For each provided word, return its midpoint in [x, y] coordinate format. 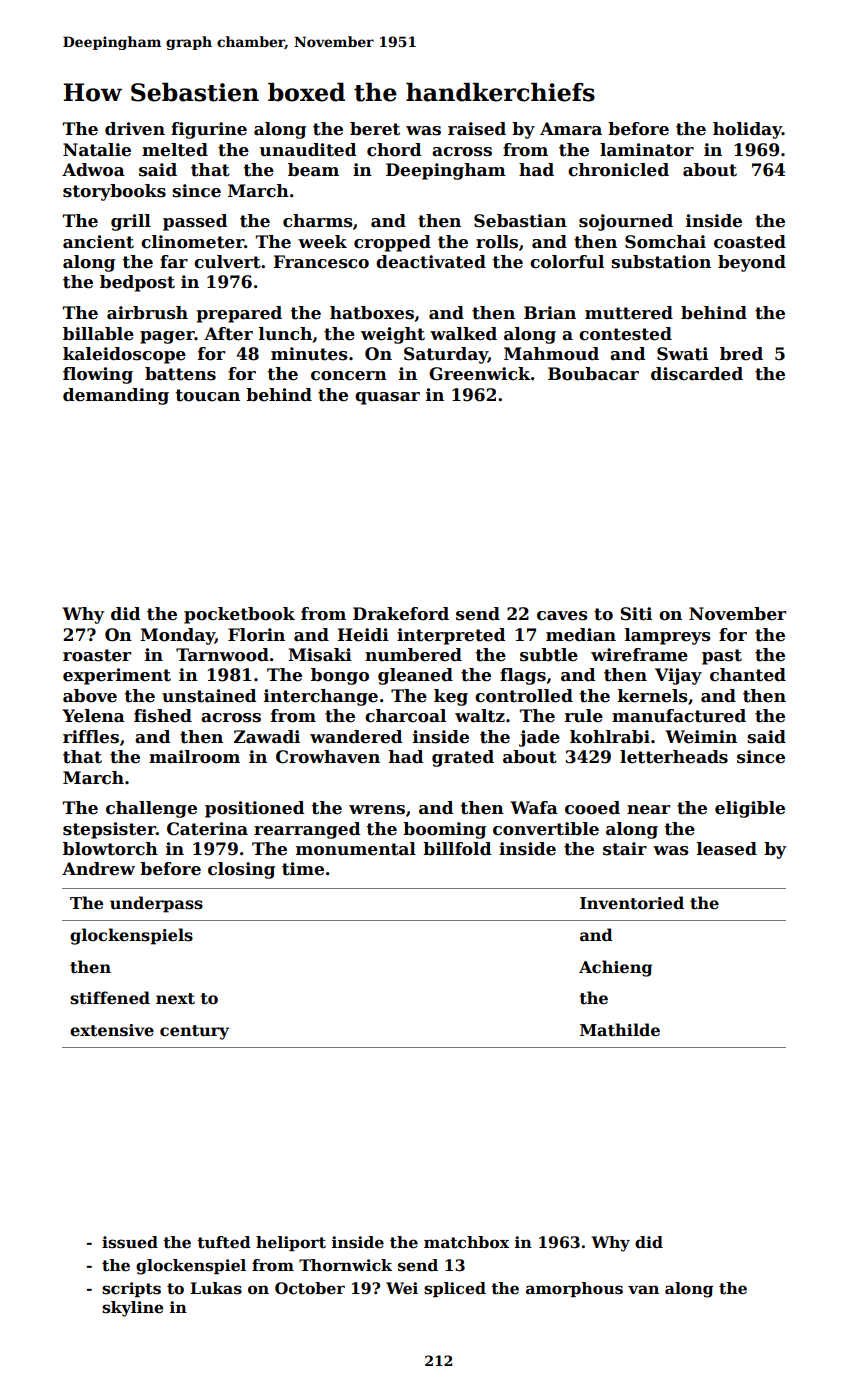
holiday [747, 130]
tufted [224, 1242]
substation [661, 262]
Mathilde [620, 1030]
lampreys [668, 636]
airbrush [147, 313]
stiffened [110, 998]
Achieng [615, 968]
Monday [177, 636]
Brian [550, 313]
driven [135, 129]
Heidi [363, 635]
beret [375, 129]
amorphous [574, 1289]
